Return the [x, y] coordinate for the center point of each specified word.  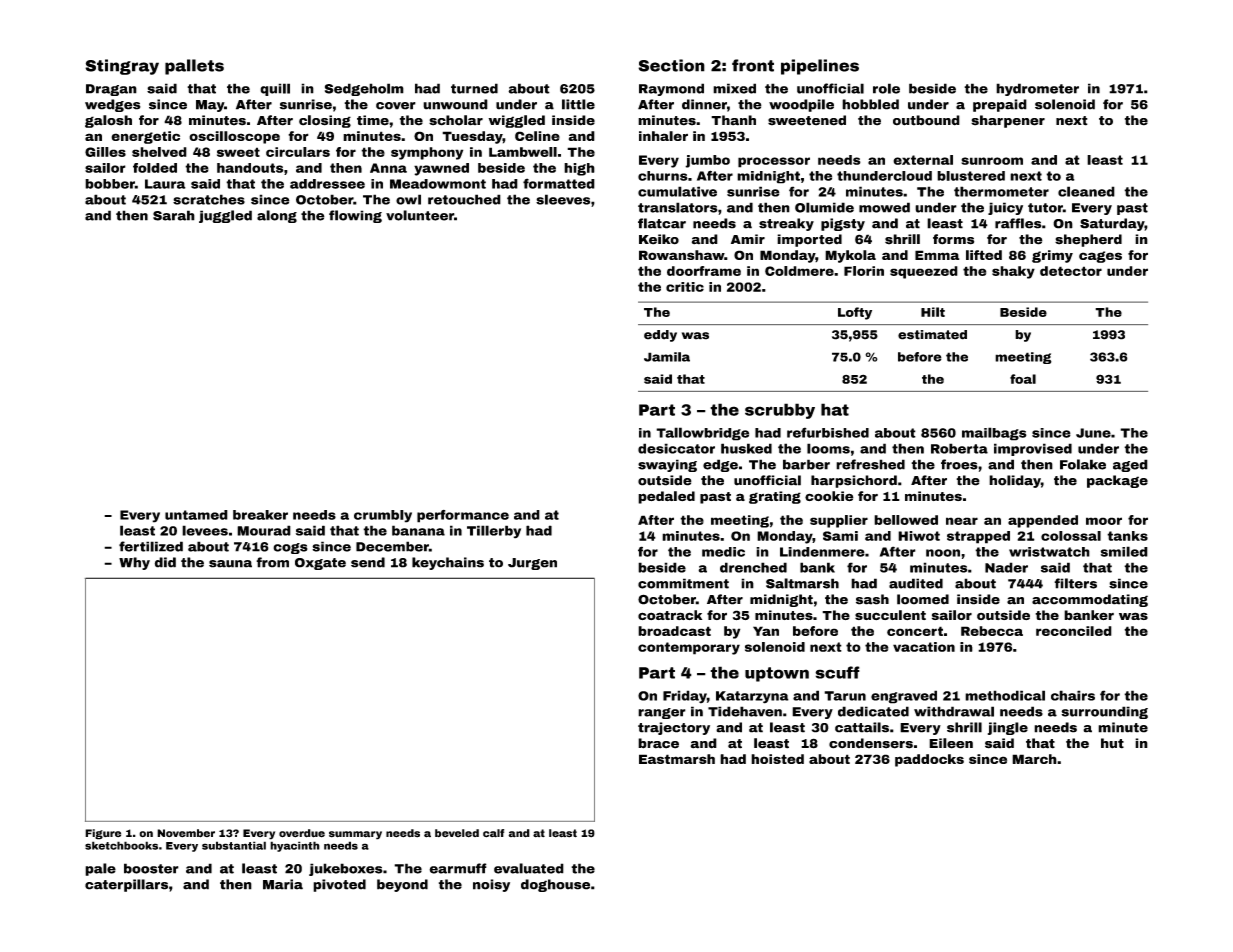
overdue [302, 833]
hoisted [777, 759]
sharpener [1008, 121]
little [578, 104]
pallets [194, 67]
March [1034, 759]
